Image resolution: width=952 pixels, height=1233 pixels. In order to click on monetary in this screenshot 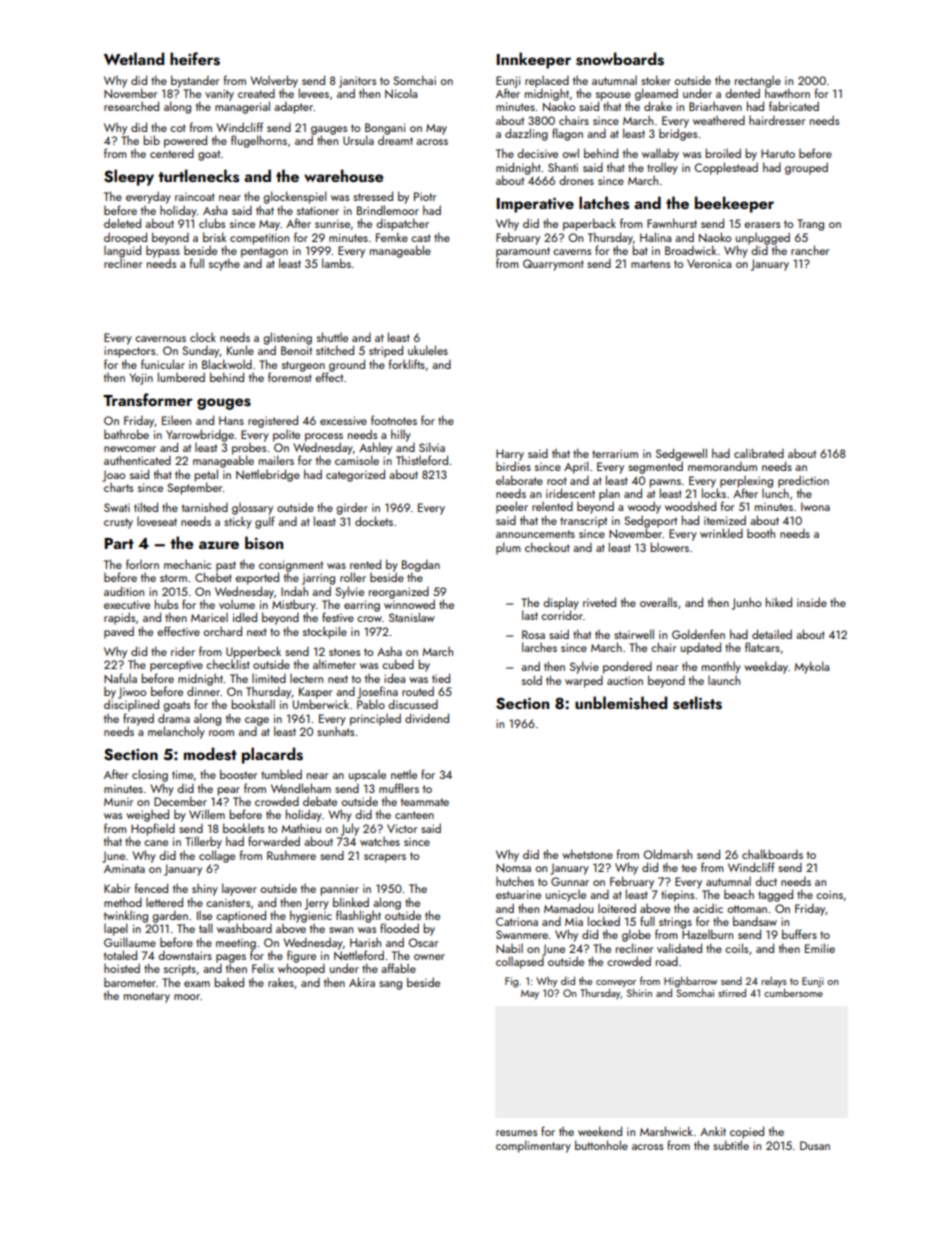, I will do `click(147, 997)`.
